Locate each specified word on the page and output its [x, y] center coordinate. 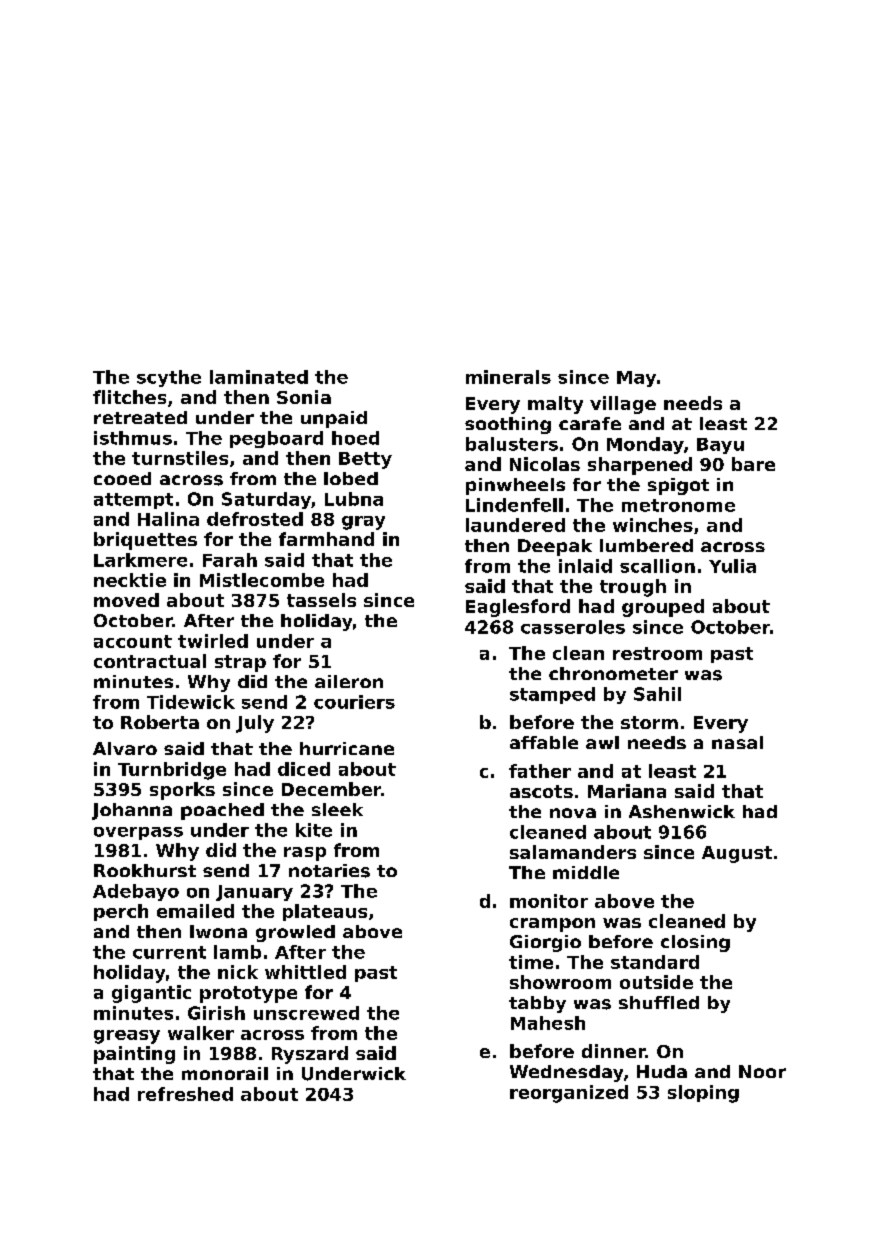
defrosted [255, 519]
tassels [321, 600]
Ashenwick [682, 811]
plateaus [325, 912]
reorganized [569, 1094]
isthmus [133, 438]
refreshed [185, 1094]
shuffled [659, 1002]
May [636, 379]
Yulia [732, 566]
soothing [508, 425]
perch [121, 912]
